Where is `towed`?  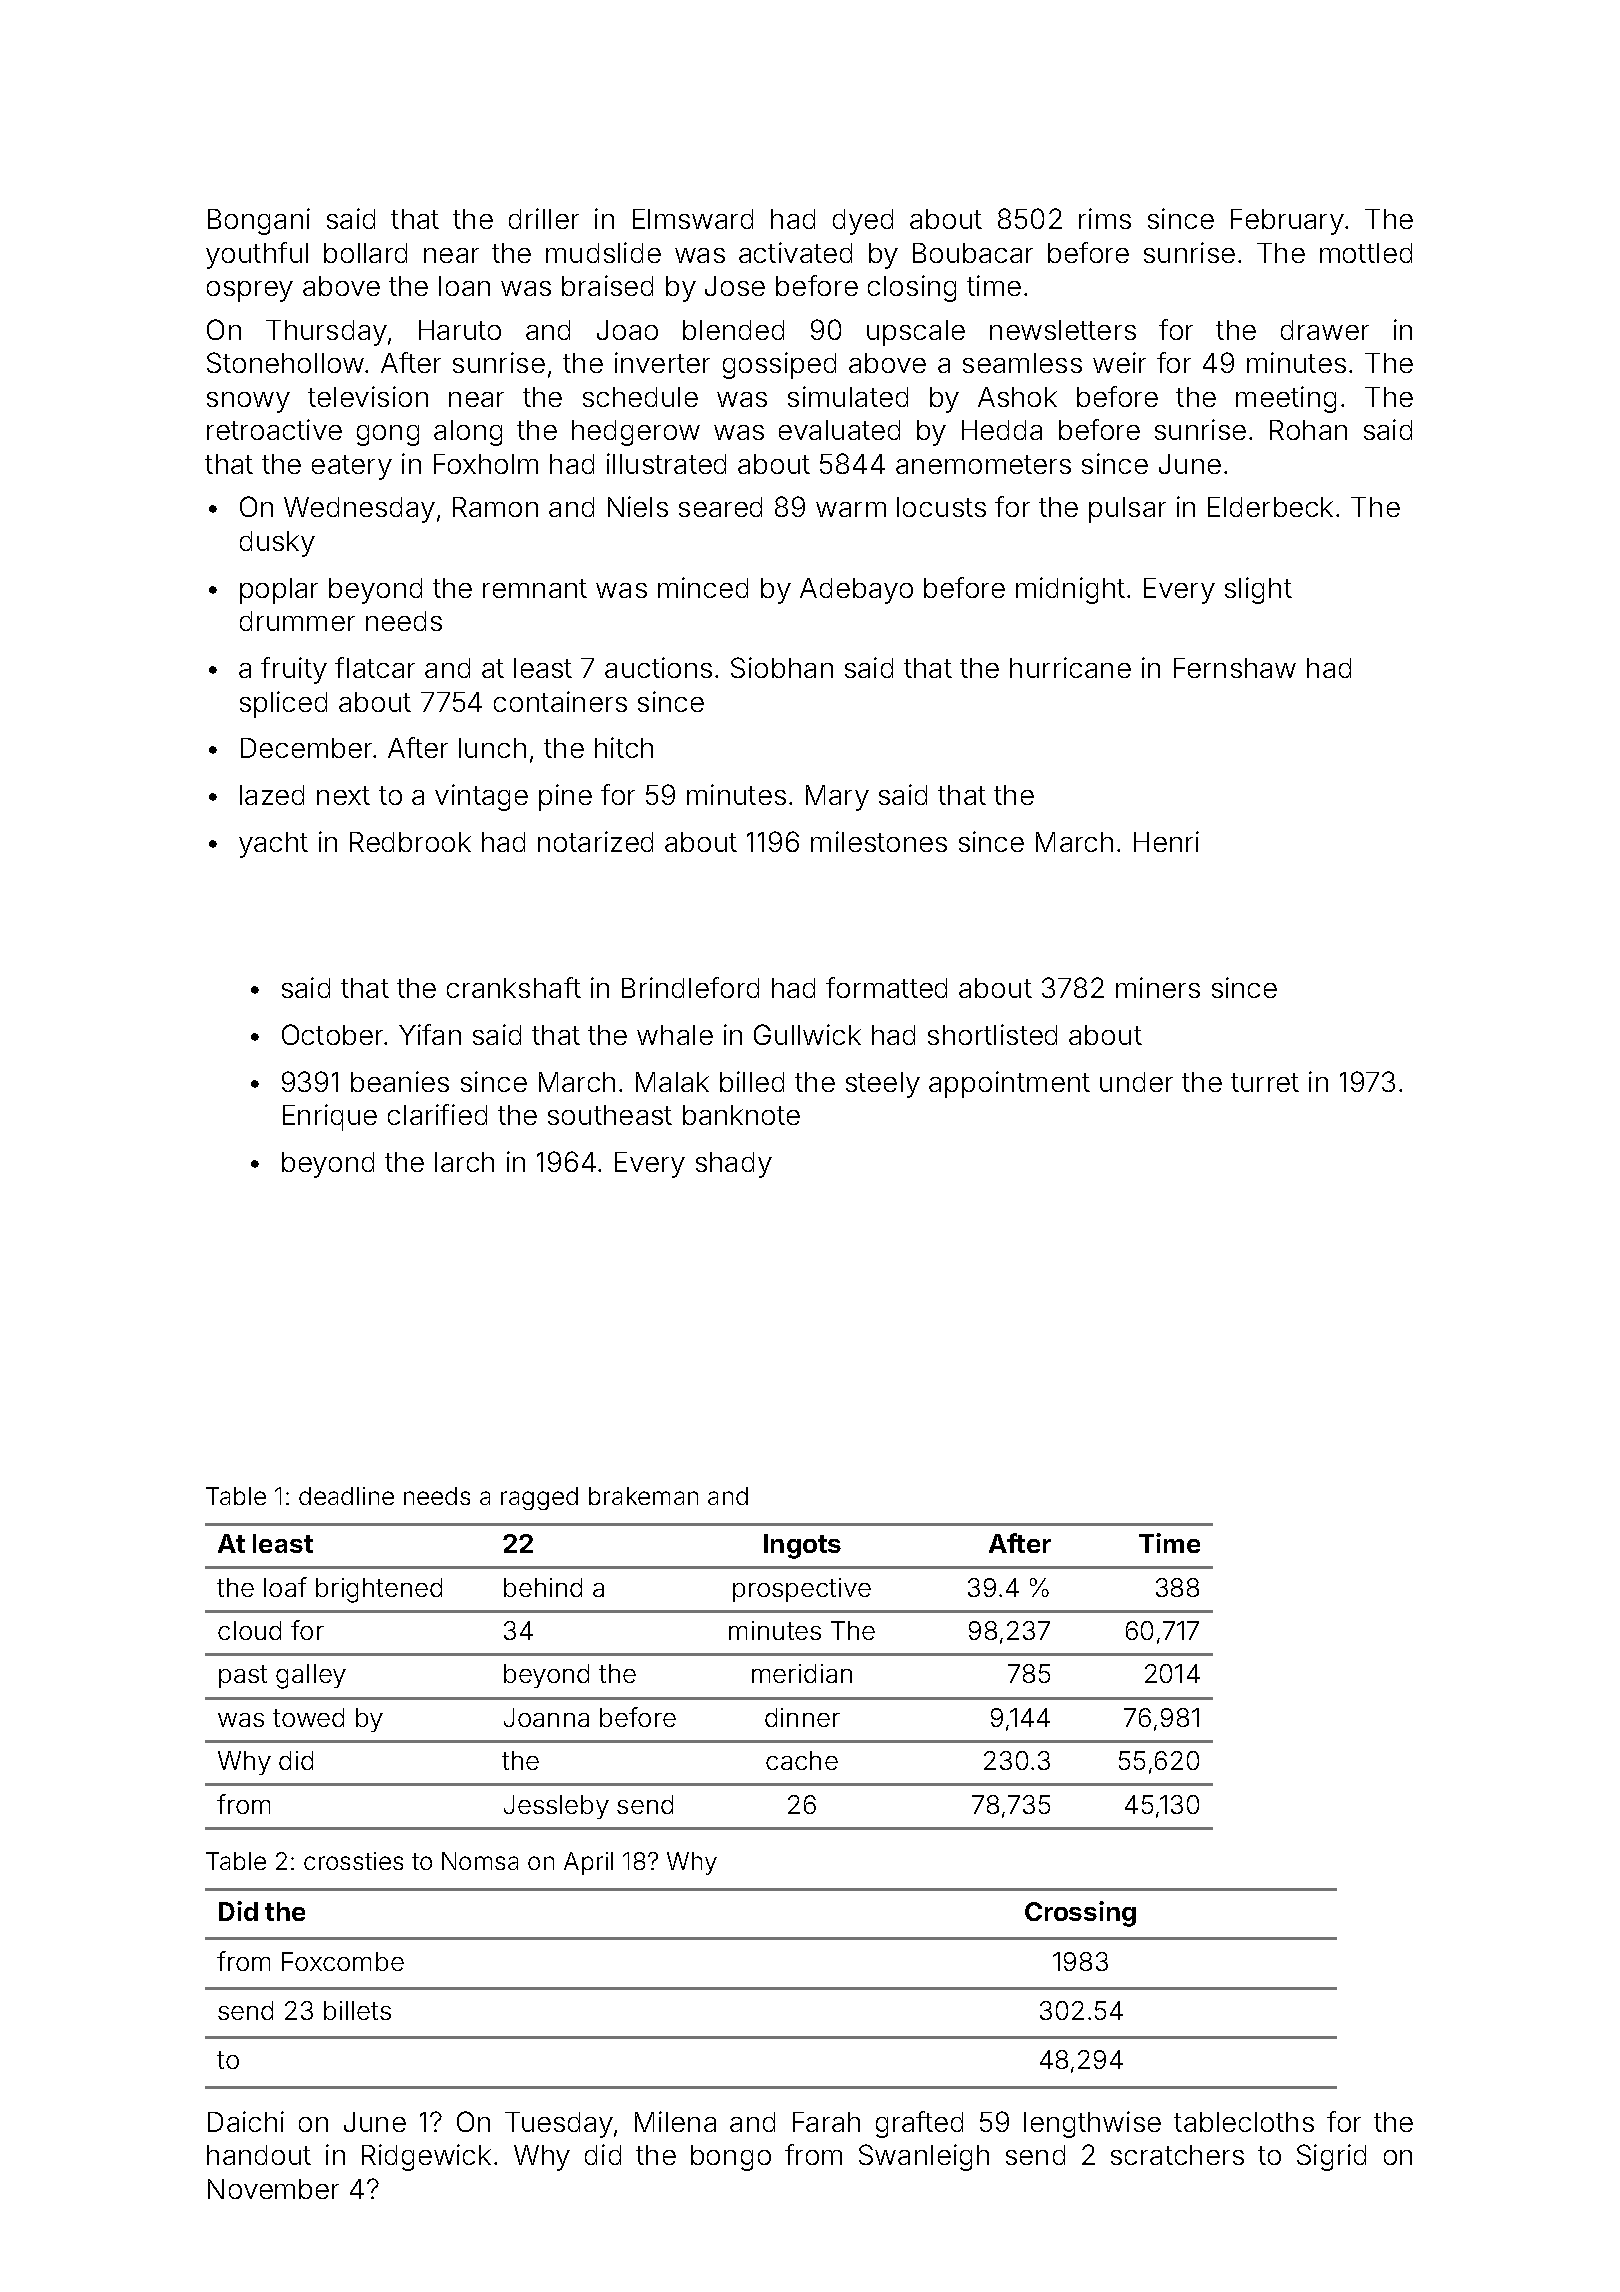
towed is located at coordinates (308, 1717).
